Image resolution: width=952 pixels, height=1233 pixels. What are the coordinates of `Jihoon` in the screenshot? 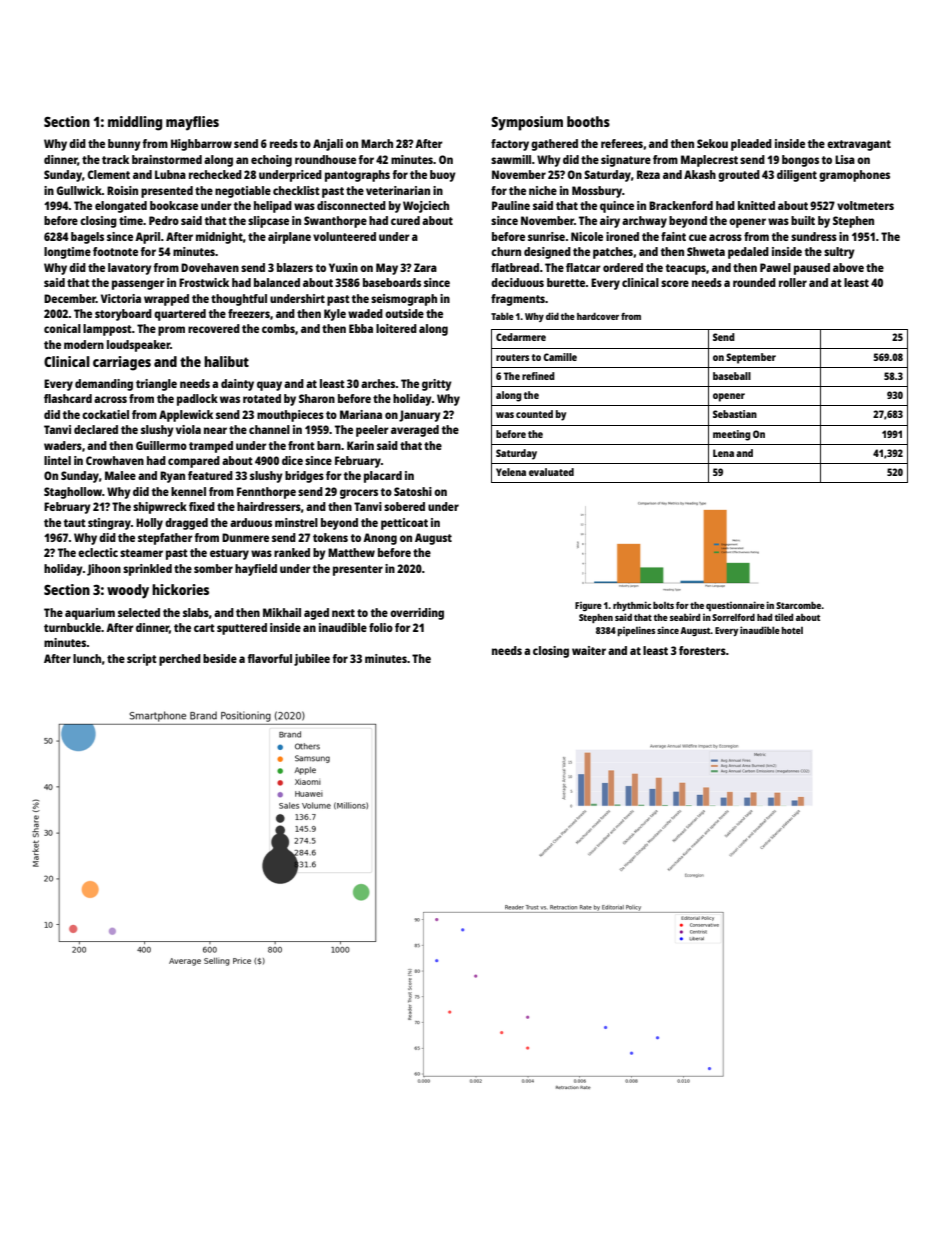 It's located at (104, 570).
